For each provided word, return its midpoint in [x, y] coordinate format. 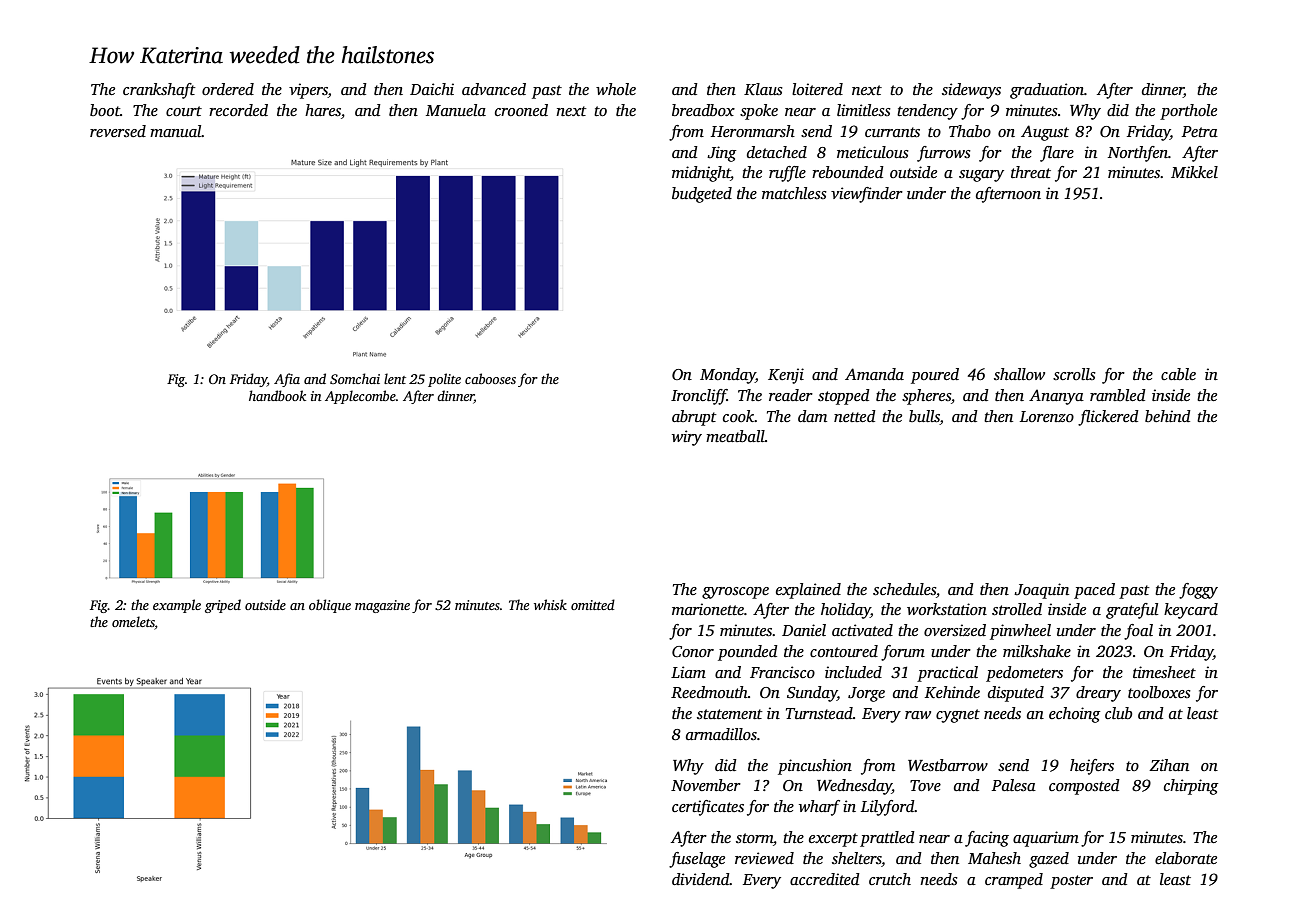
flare [1057, 154]
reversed [118, 131]
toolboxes [1159, 692]
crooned [521, 110]
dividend [701, 879]
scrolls [1074, 374]
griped [223, 606]
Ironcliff [699, 397]
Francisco [782, 672]
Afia [287, 380]
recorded [238, 110]
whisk [550, 604]
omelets [133, 623]
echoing [1074, 715]
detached [777, 152]
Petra [1200, 131]
